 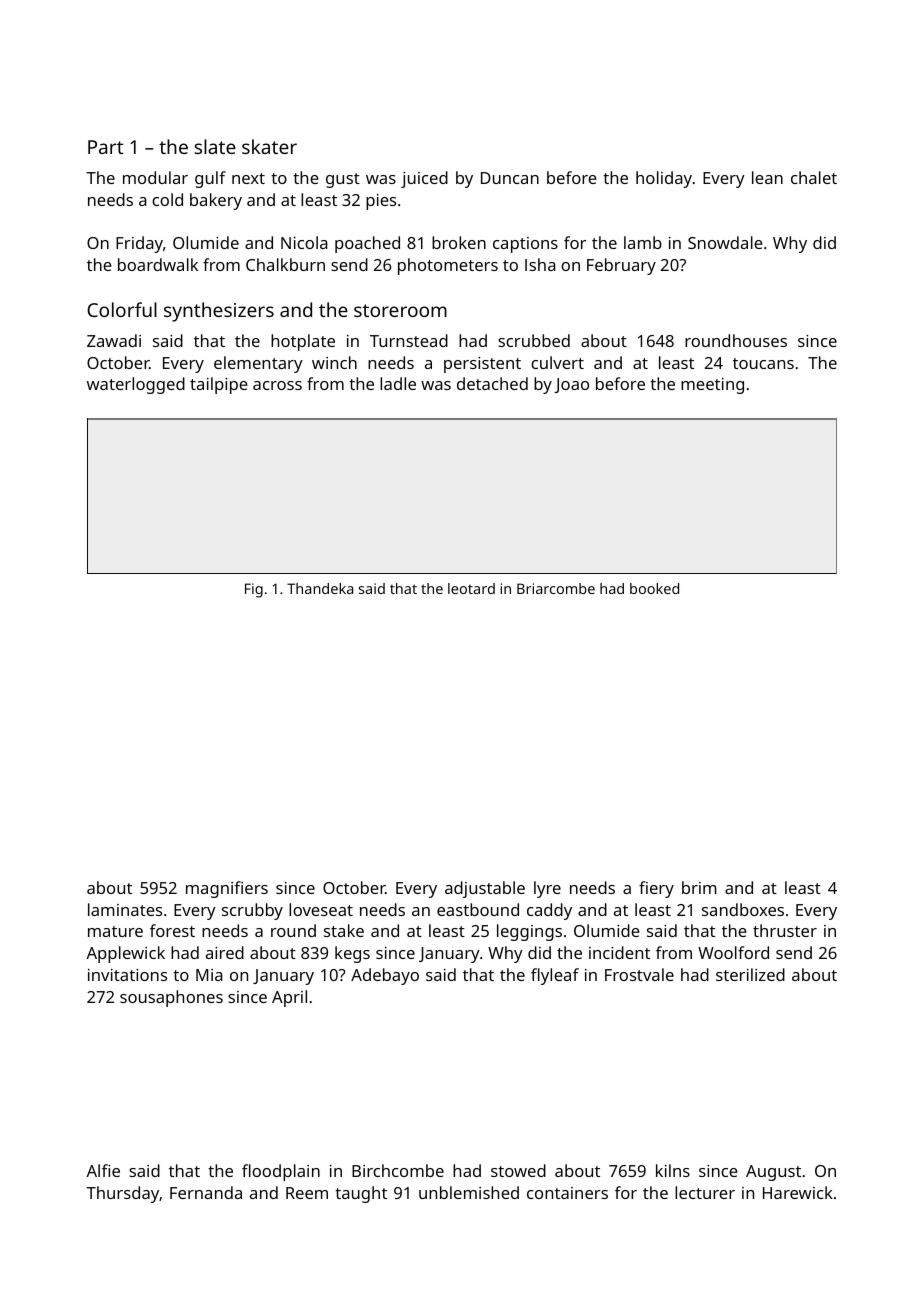 What do you see at coordinates (654, 588) in the page?
I see `booked` at bounding box center [654, 588].
